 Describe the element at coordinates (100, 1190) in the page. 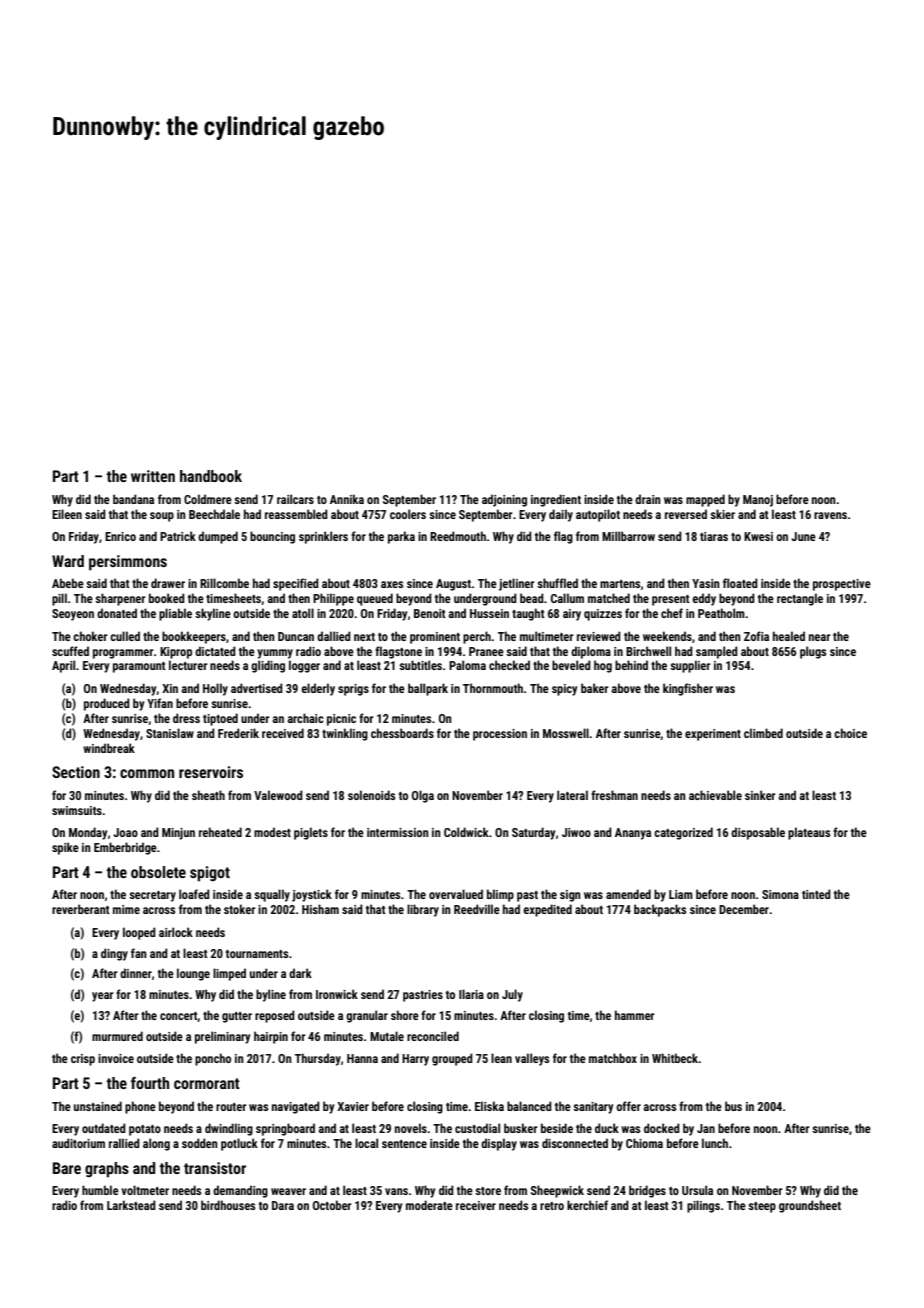

I see `humble` at that location.
